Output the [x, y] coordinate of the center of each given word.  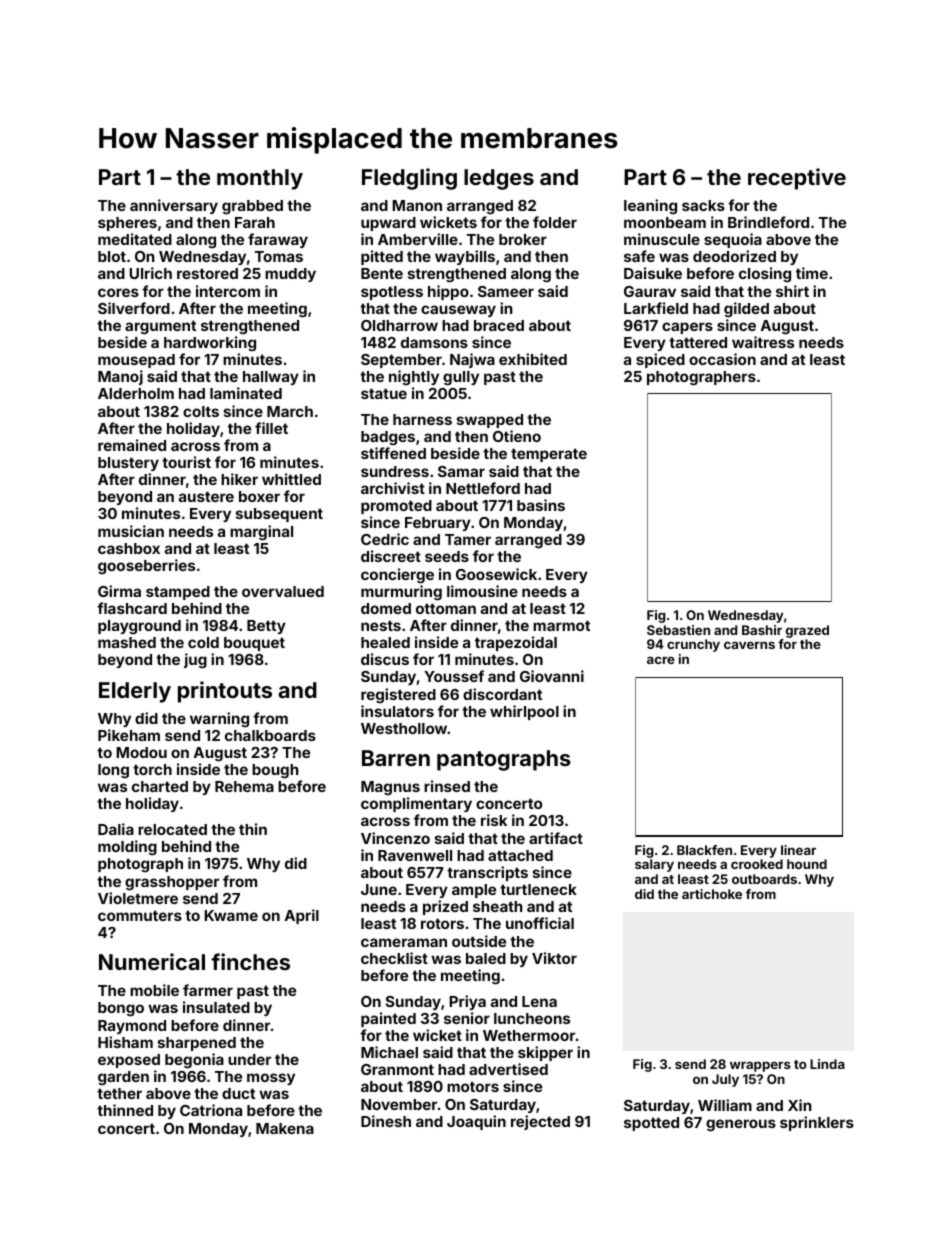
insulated [216, 1007]
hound [807, 864]
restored [207, 273]
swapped [490, 421]
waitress [763, 342]
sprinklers [817, 1123]
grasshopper [172, 883]
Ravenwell [415, 855]
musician [131, 531]
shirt [792, 291]
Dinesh [386, 1121]
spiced [660, 360]
